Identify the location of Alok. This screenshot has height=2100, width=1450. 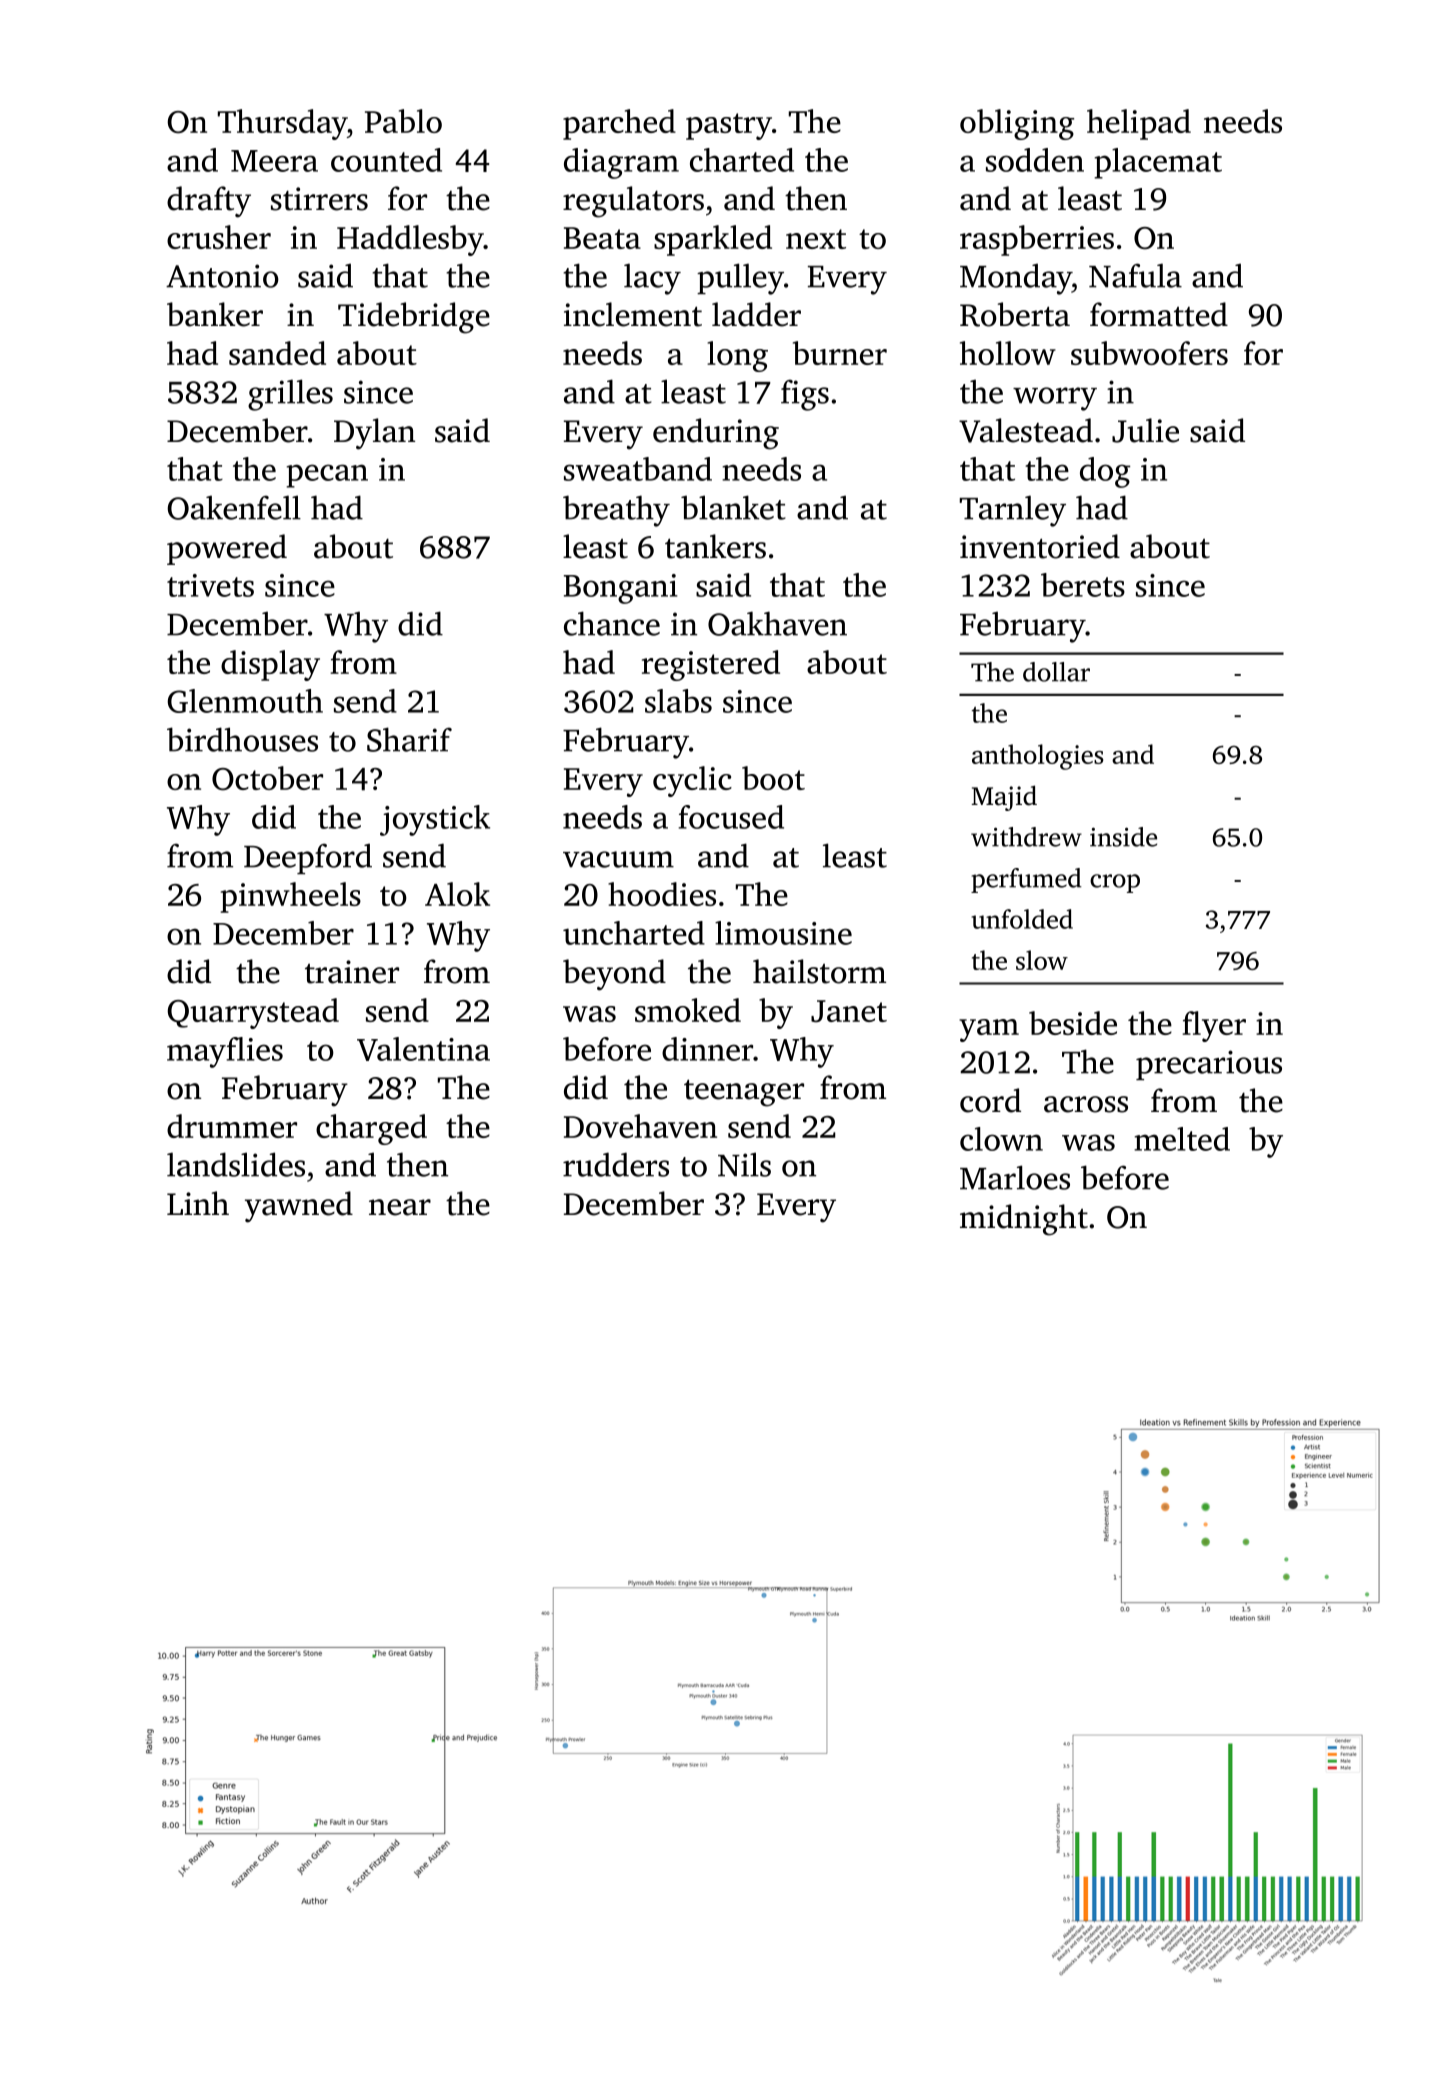
(457, 894).
